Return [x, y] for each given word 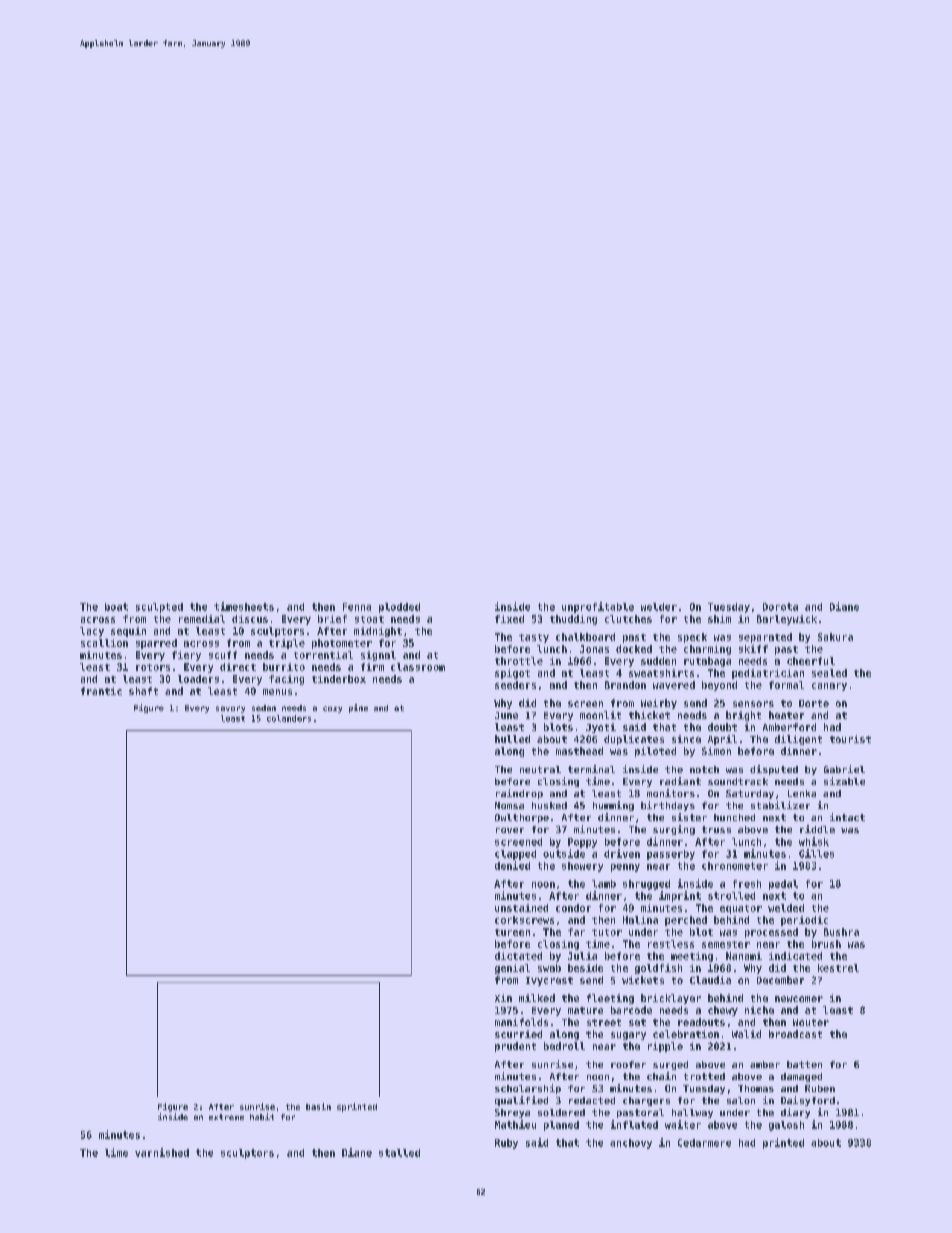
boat [116, 607]
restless [671, 944]
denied [512, 865]
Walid [746, 1034]
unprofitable [598, 607]
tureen [512, 932]
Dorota [780, 607]
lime [116, 1152]
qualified [521, 1101]
